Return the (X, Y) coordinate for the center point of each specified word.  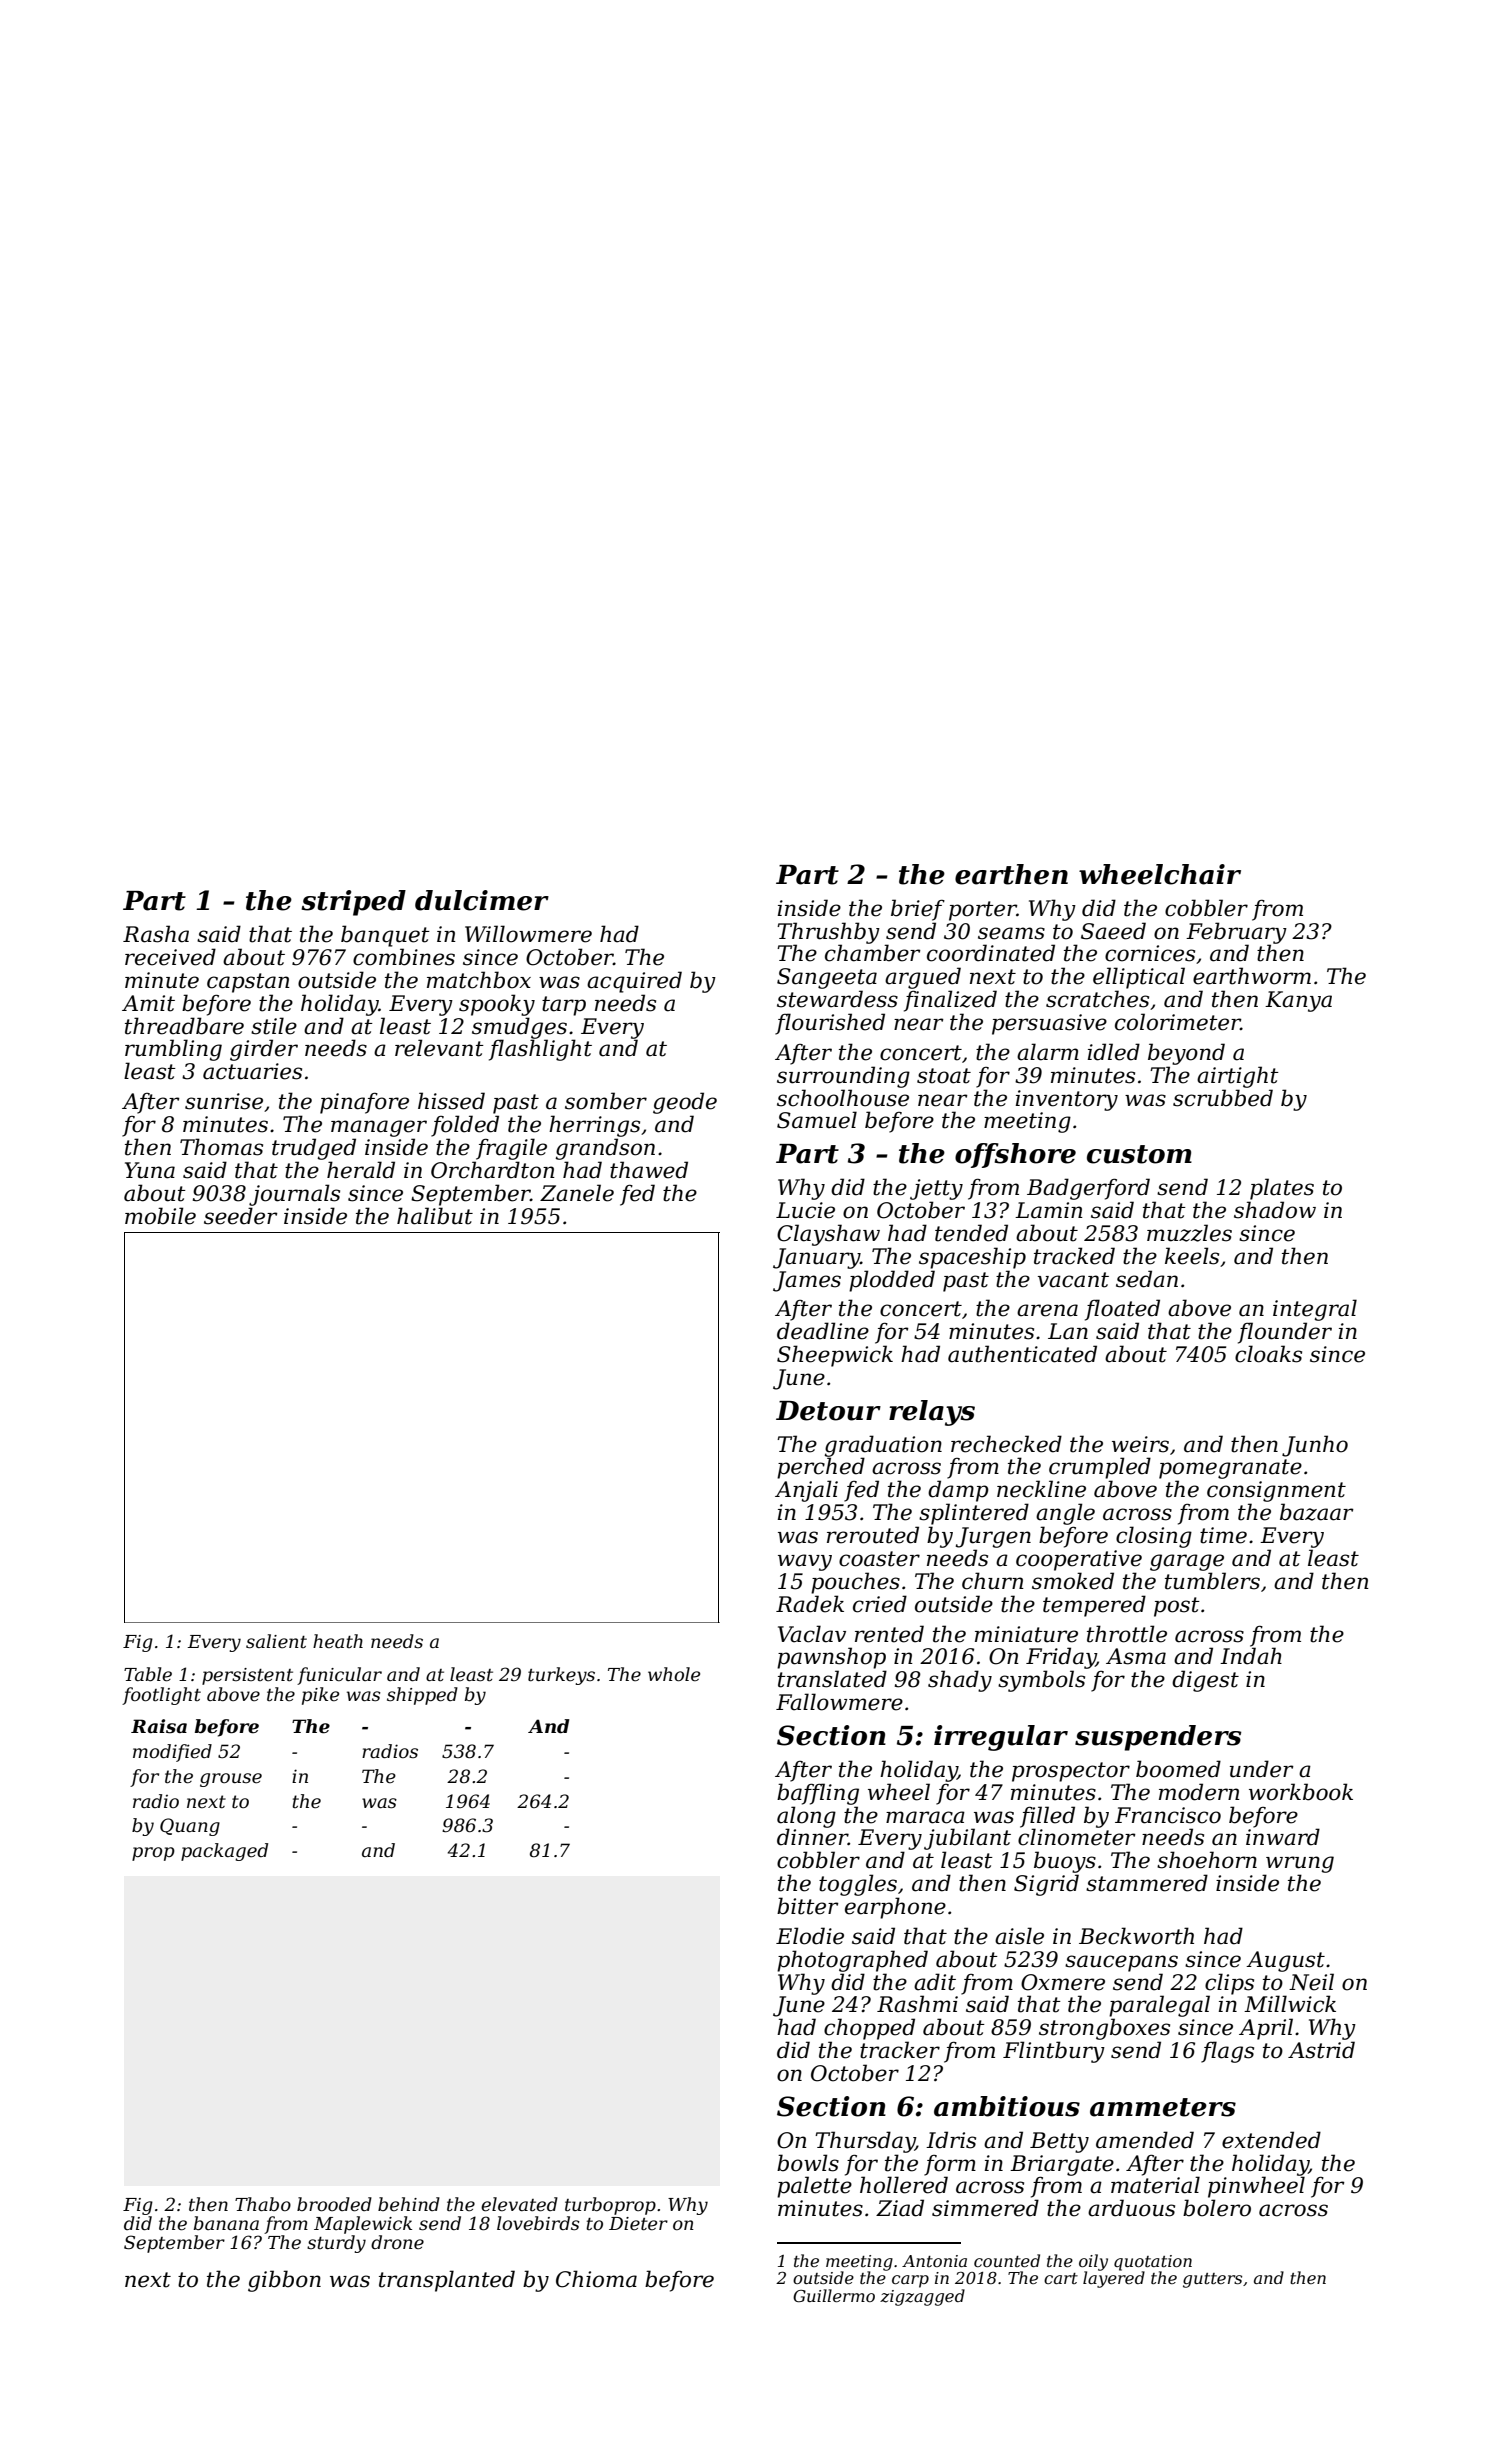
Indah (1251, 1656)
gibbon (284, 2281)
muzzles (1189, 1233)
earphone (895, 1908)
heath (338, 1641)
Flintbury (1054, 2052)
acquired (634, 982)
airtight (1238, 1077)
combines (404, 957)
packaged (224, 1852)
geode (685, 1103)
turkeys (561, 1676)
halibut (435, 1216)
